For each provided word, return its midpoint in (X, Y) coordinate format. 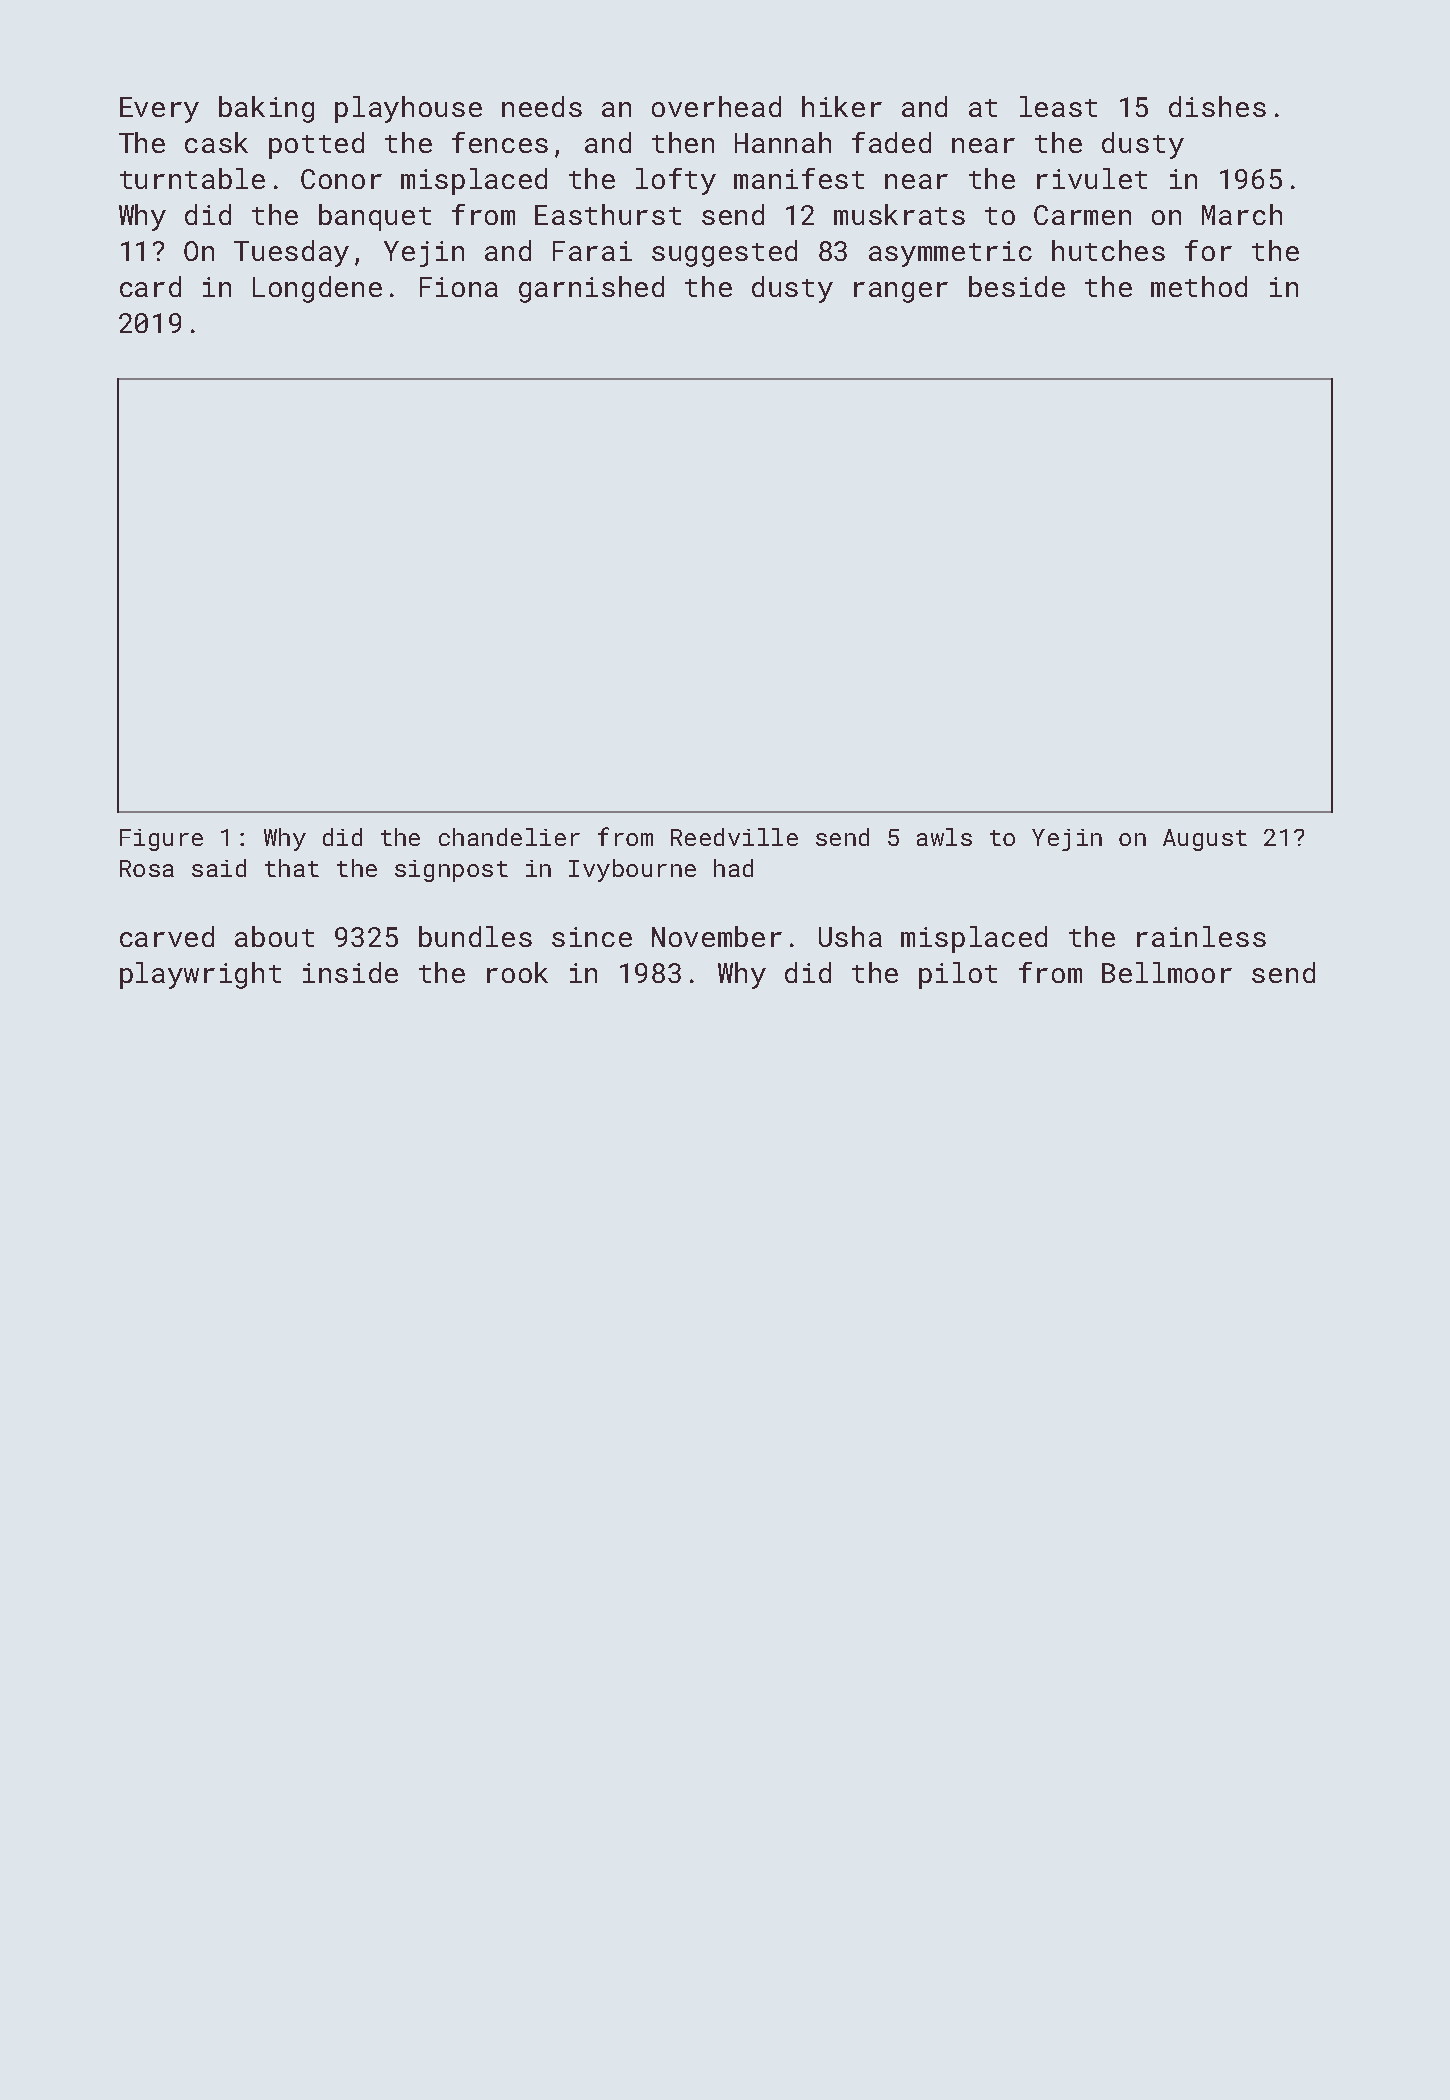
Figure (161, 840)
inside (350, 972)
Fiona (459, 287)
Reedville (734, 837)
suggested (724, 253)
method (1199, 286)
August (1205, 840)
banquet (375, 217)
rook (517, 972)
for (1208, 250)
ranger (901, 292)
